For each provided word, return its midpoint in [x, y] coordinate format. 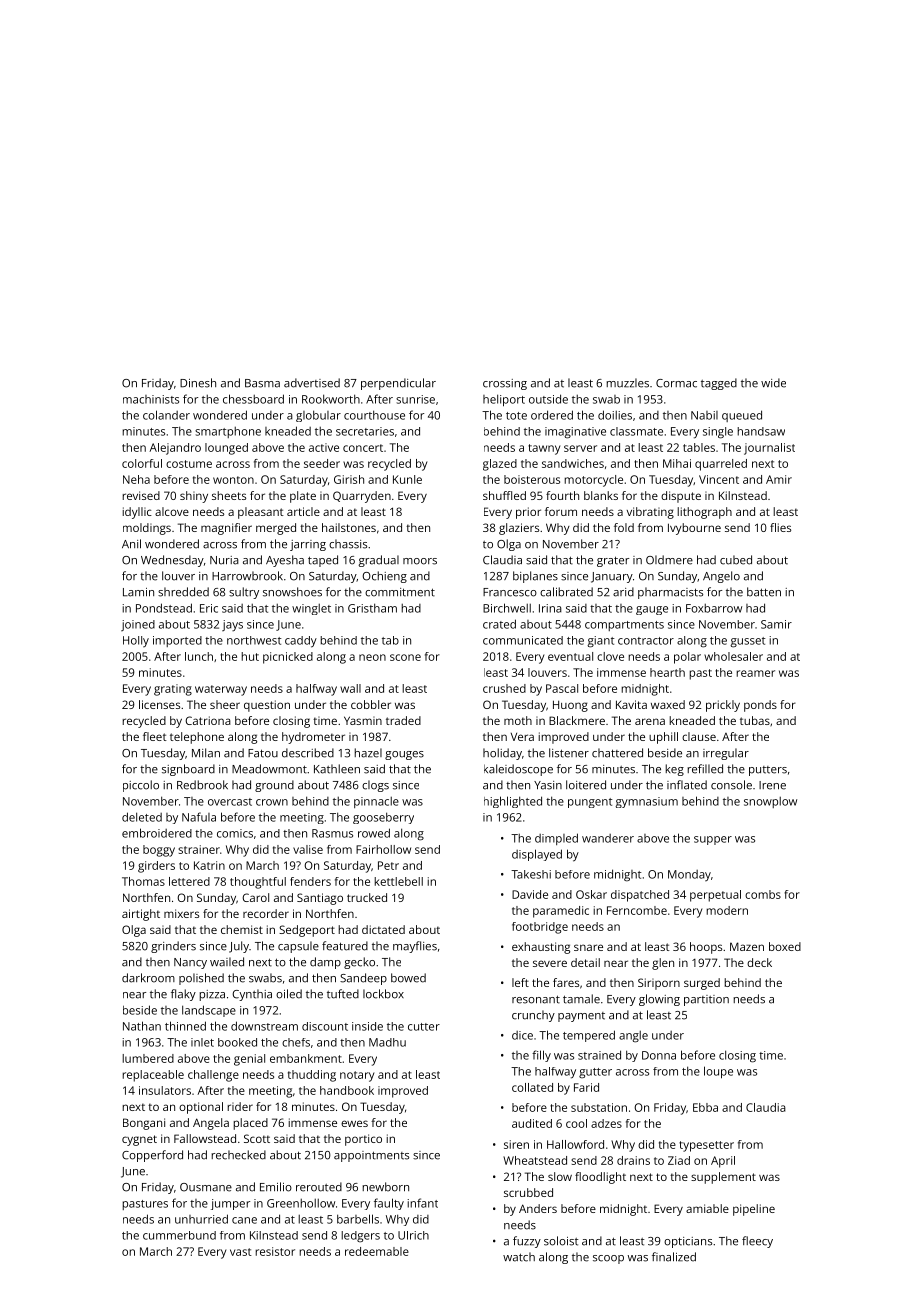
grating [173, 690]
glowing [659, 1000]
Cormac [676, 383]
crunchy [533, 1016]
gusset [748, 642]
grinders [173, 947]
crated [499, 624]
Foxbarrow [714, 608]
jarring [308, 545]
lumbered [148, 1058]
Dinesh [198, 383]
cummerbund [179, 1235]
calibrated [566, 592]
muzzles [627, 383]
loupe [718, 1072]
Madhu [387, 1042]
